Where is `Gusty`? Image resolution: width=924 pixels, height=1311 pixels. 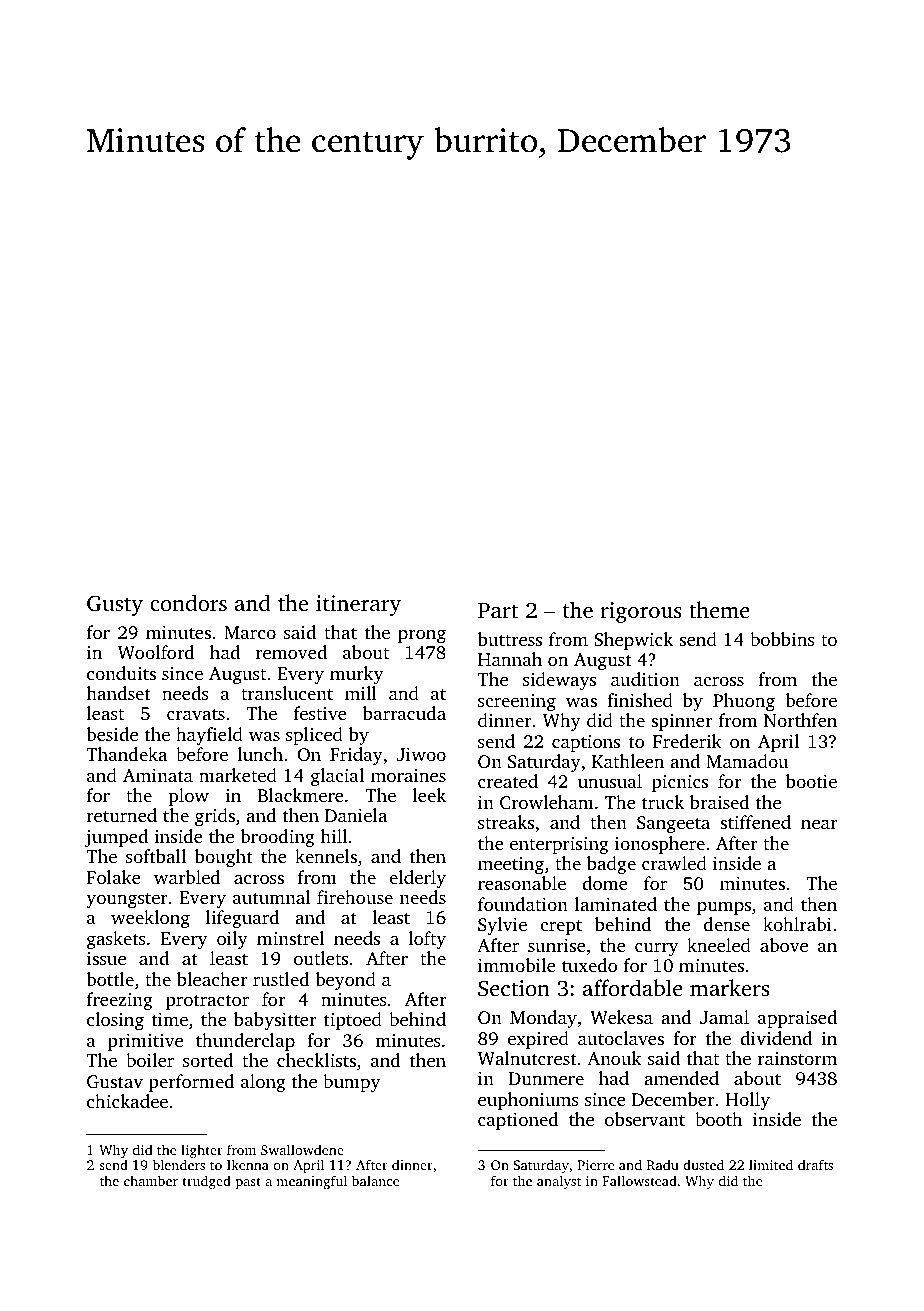 Gusty is located at coordinates (115, 605).
